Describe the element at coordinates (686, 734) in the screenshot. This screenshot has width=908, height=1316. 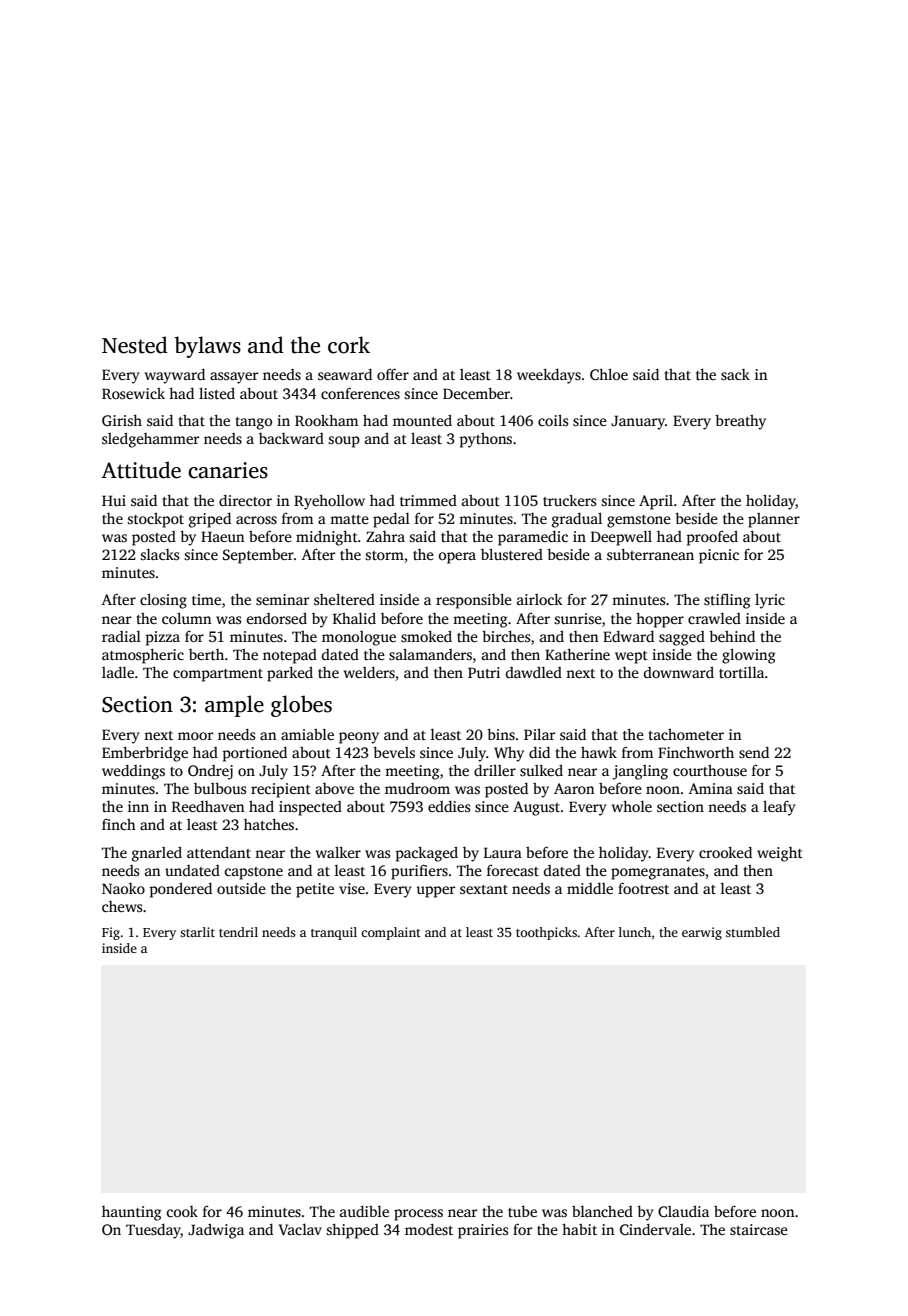
I see `tachometer` at that location.
